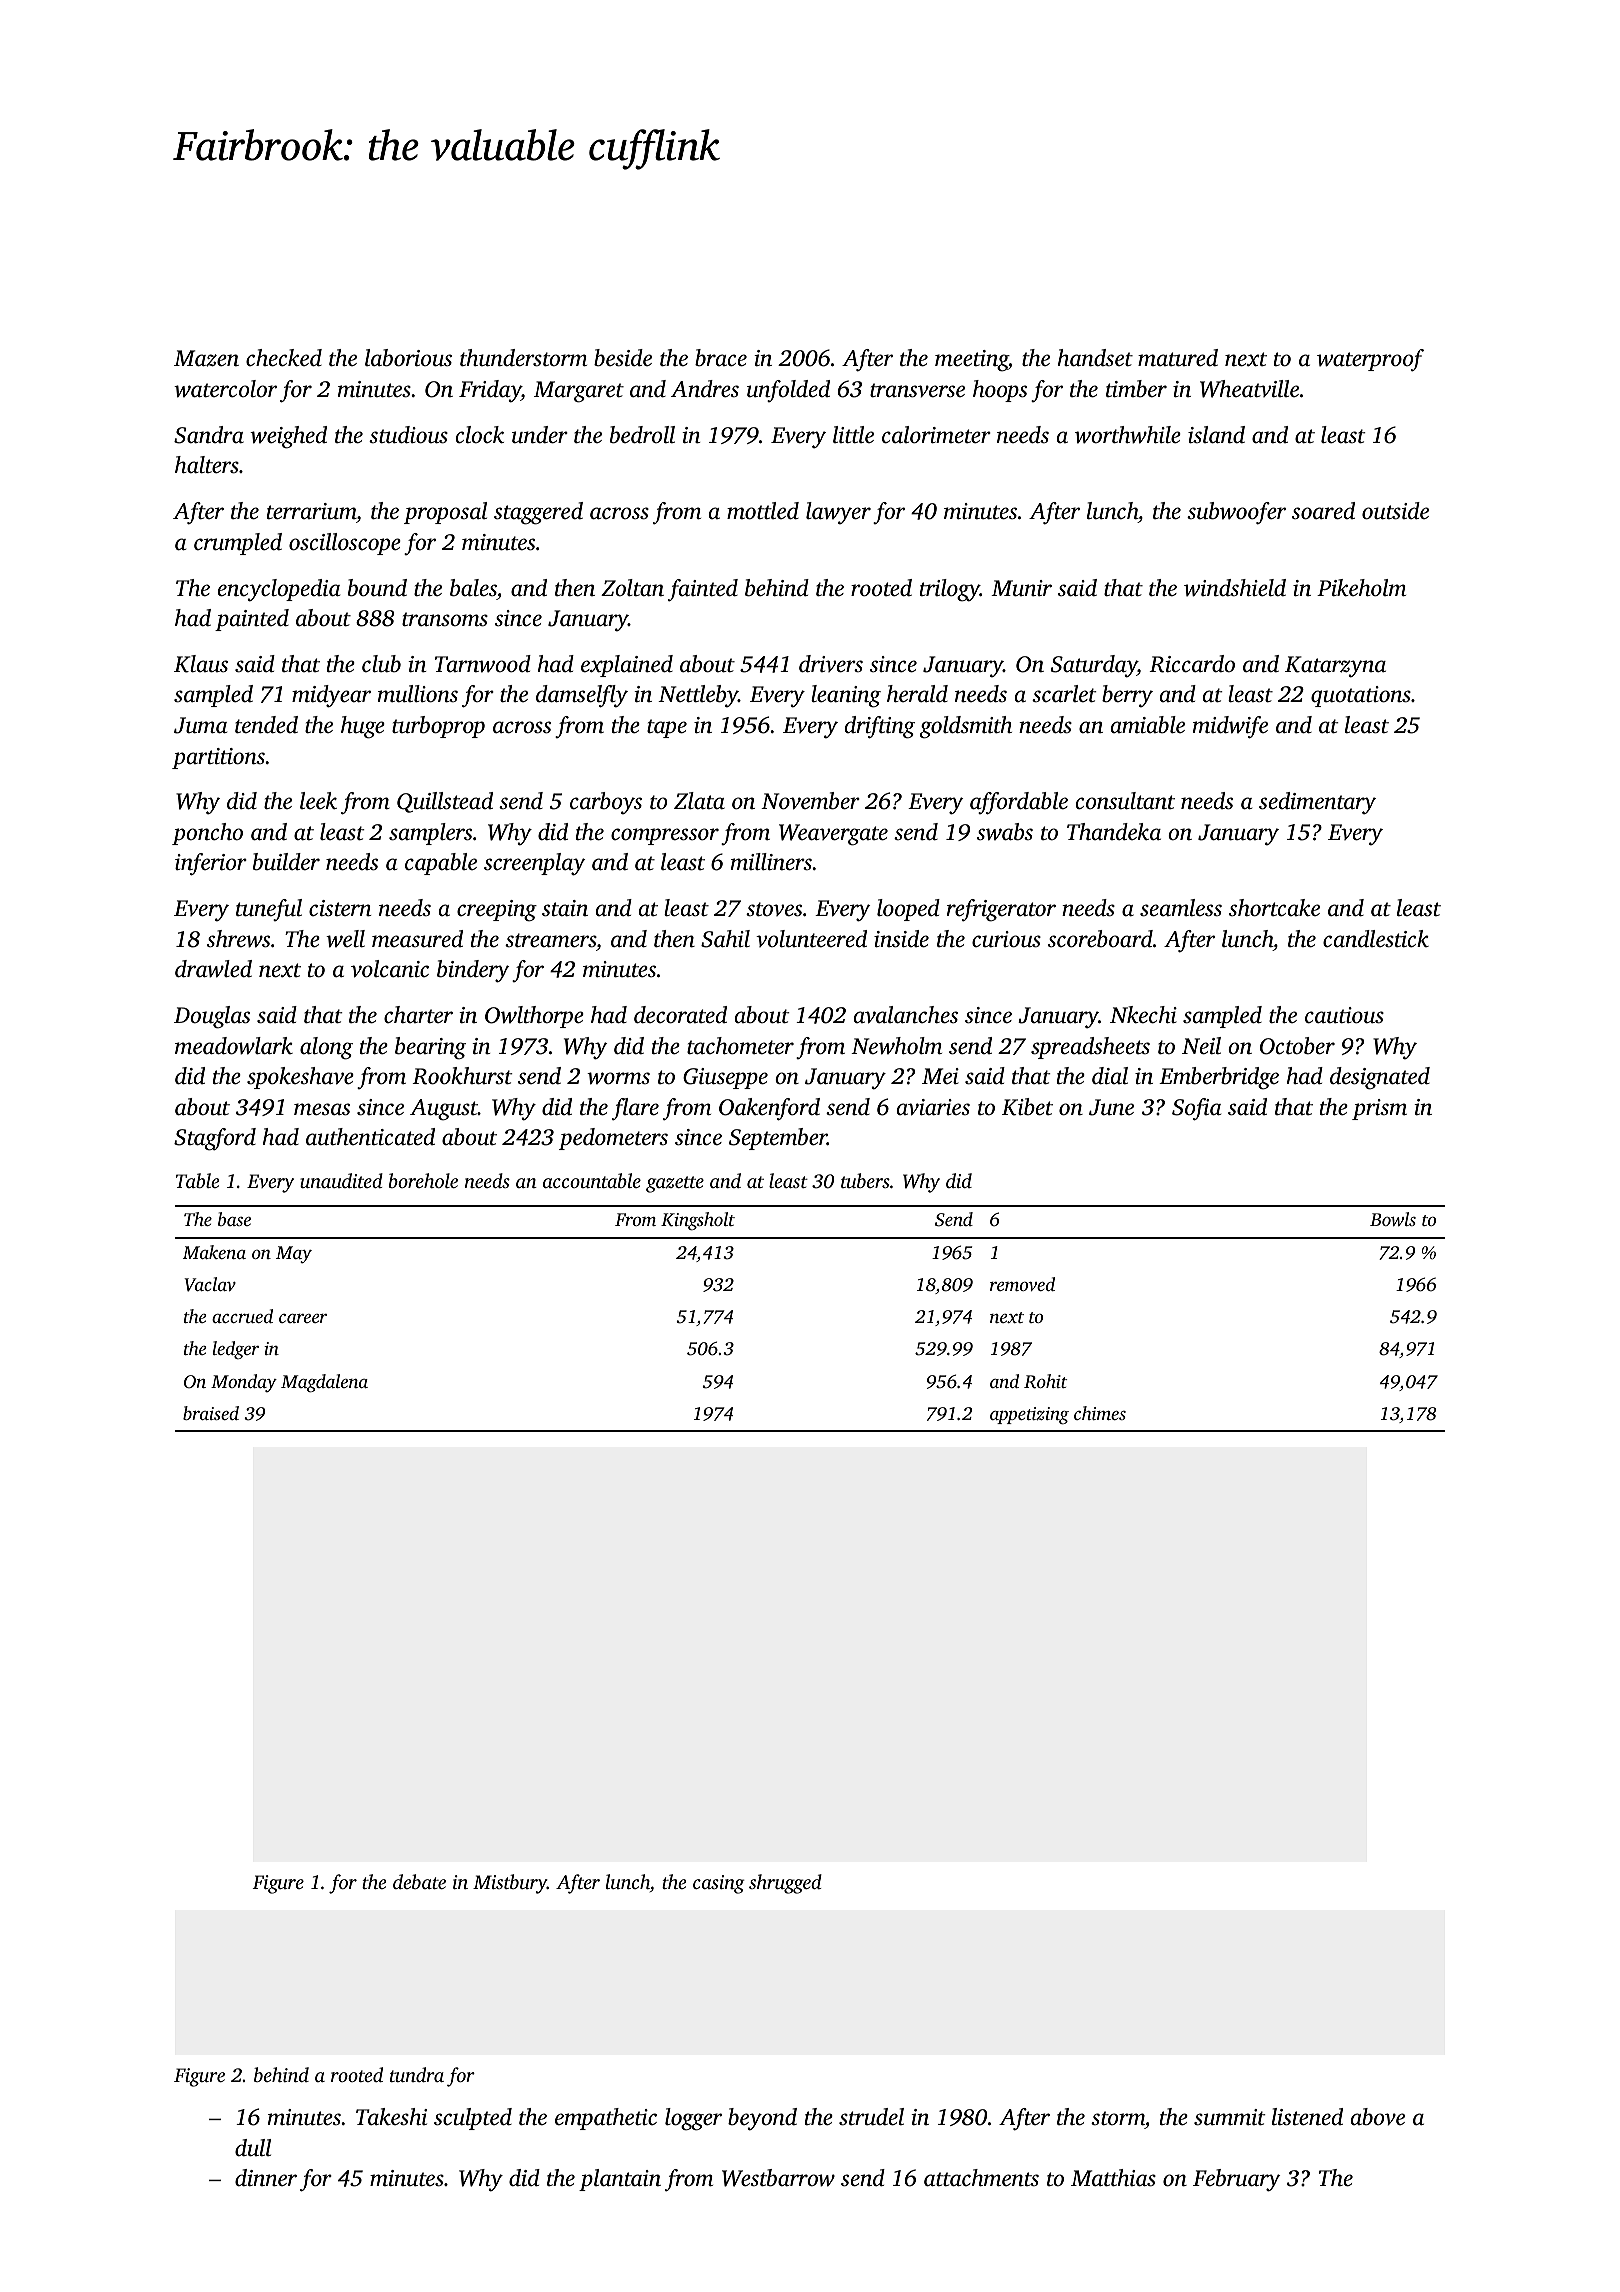 The width and height of the document is (1620, 2292). I want to click on builder, so click(286, 862).
